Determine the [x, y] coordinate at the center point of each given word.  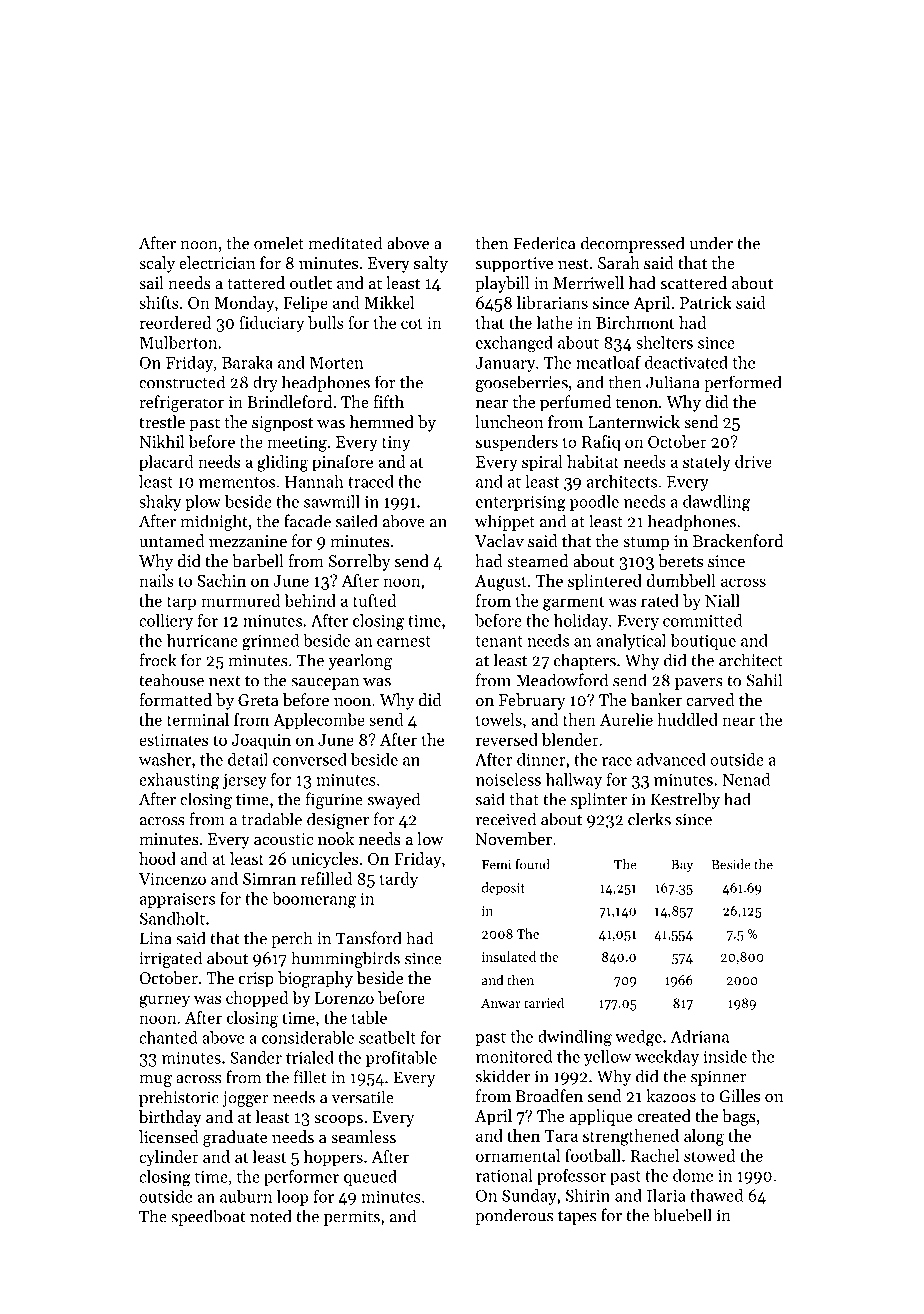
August [501, 583]
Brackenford [738, 540]
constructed [182, 382]
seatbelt [387, 1037]
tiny [396, 444]
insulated [509, 956]
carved [710, 699]
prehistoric [179, 1098]
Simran [269, 879]
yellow [607, 1058]
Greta [258, 700]
